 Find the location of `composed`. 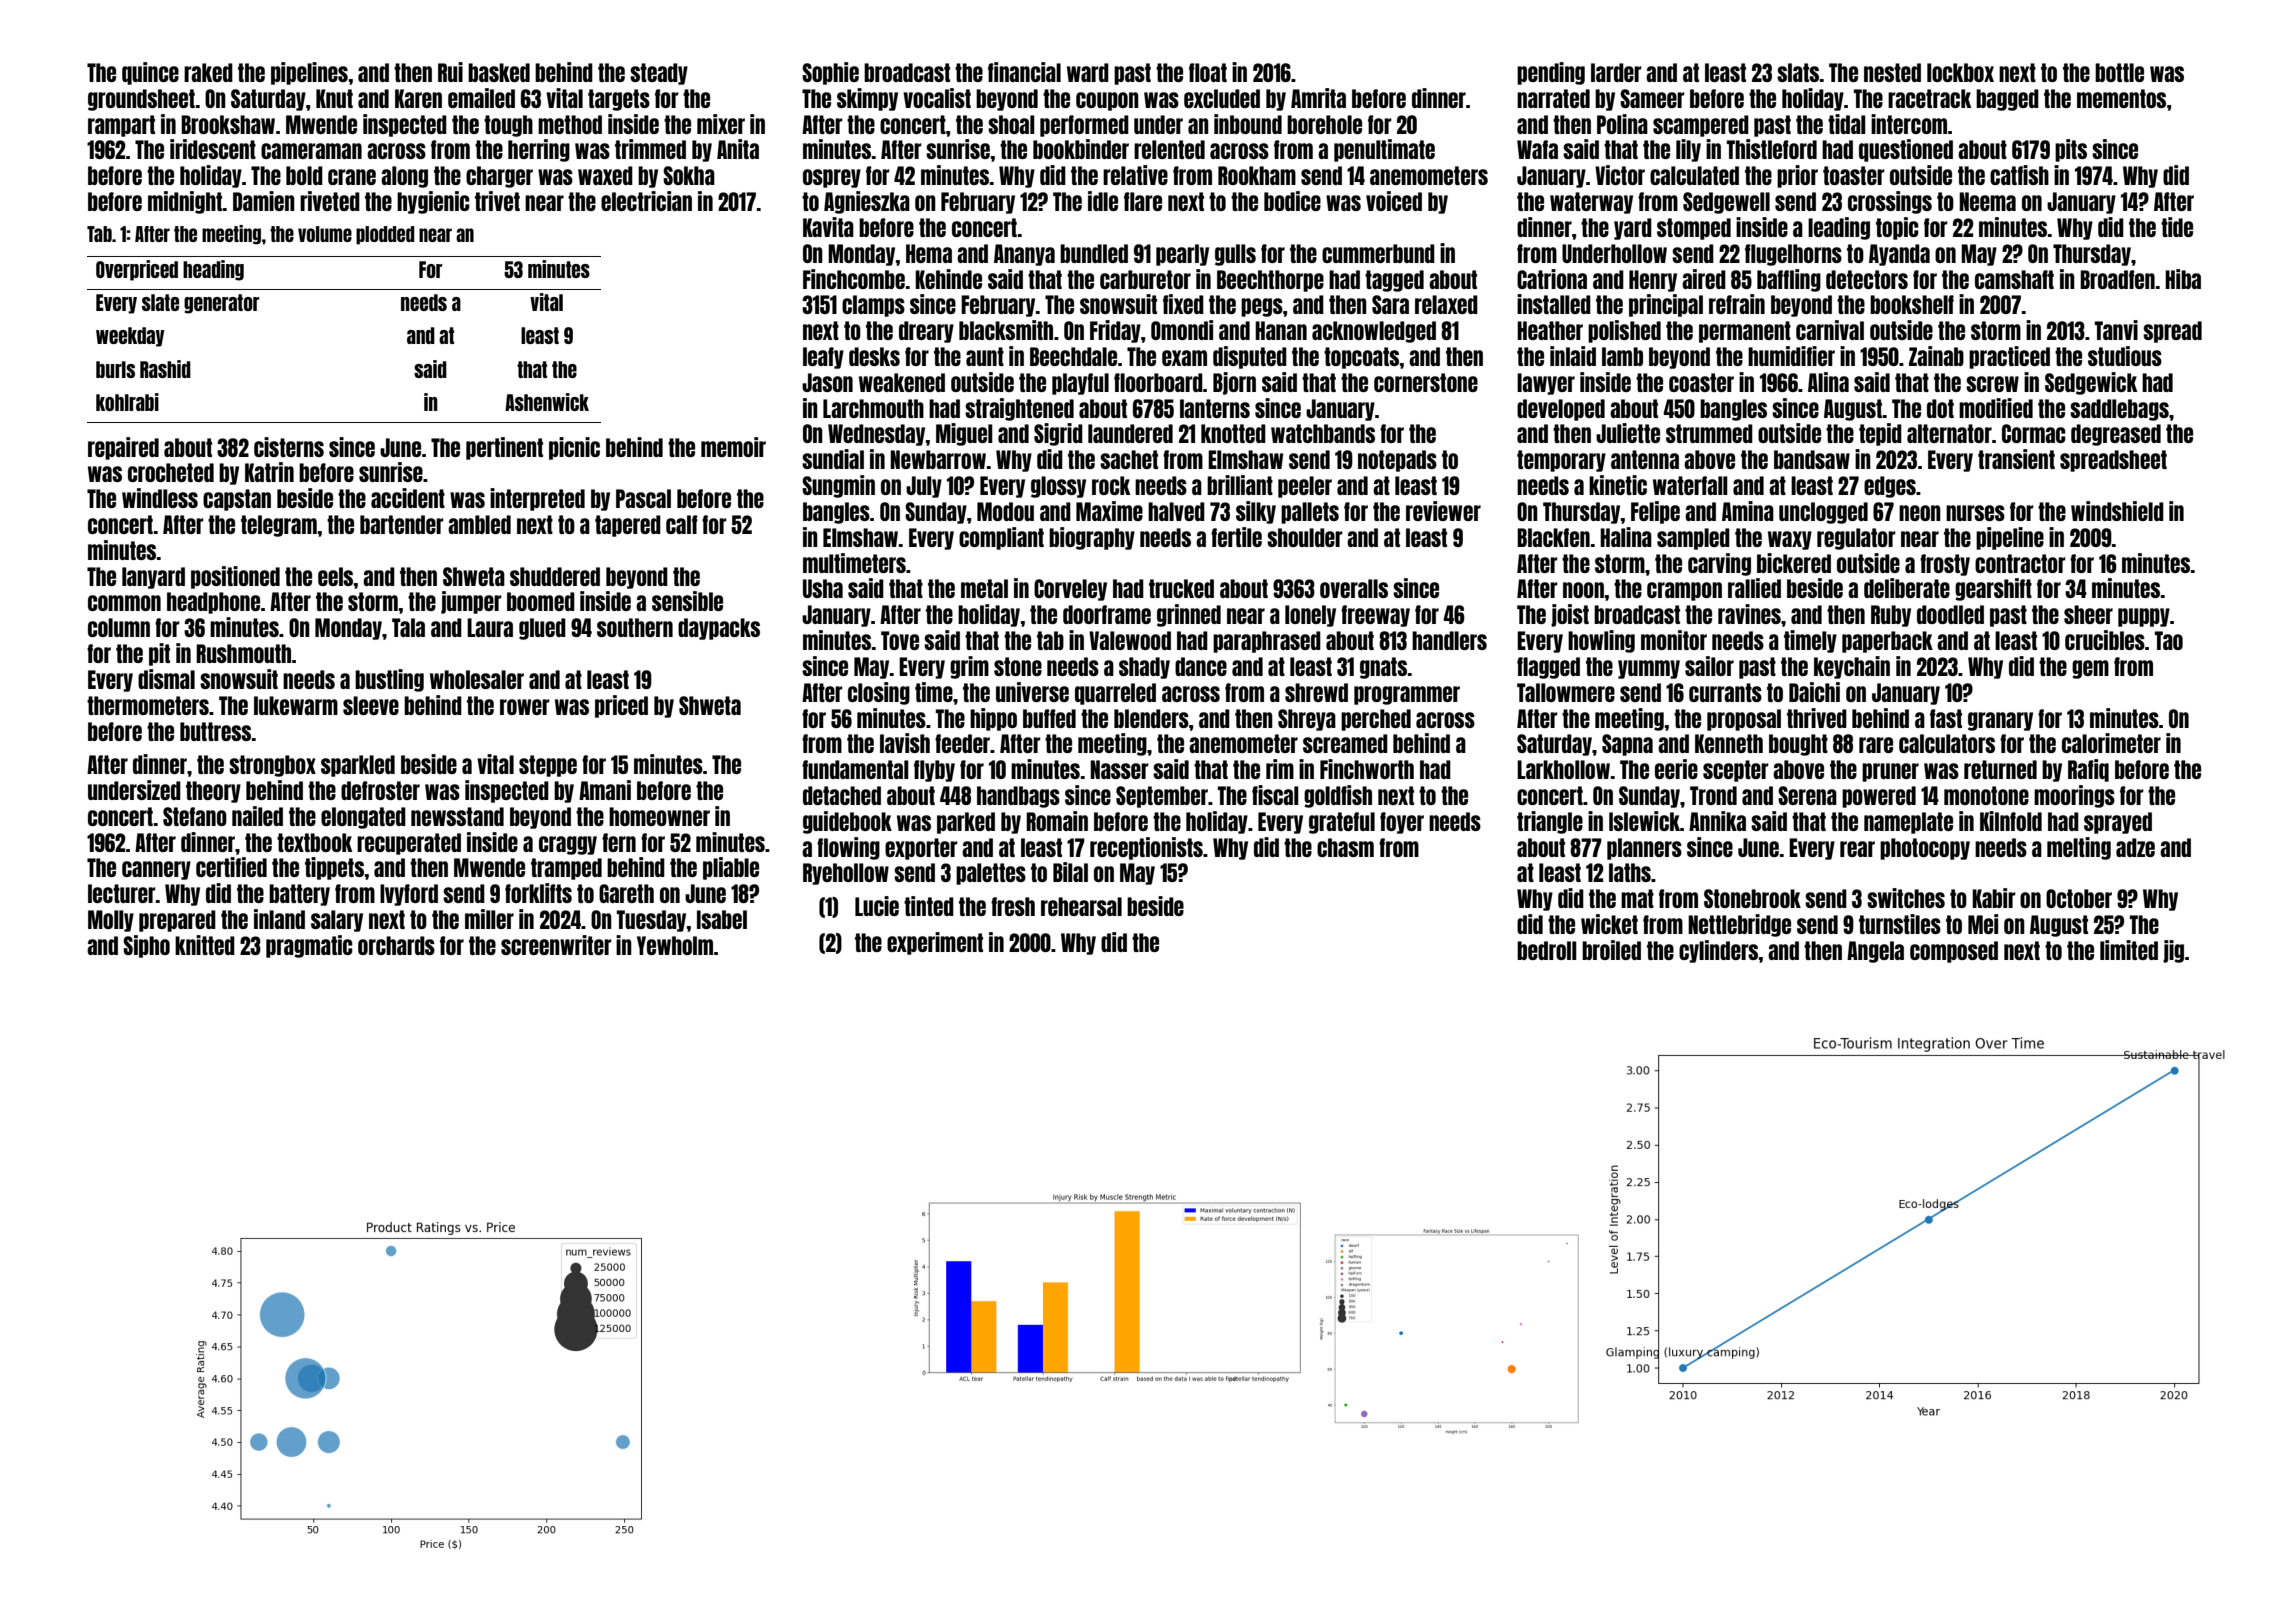

composed is located at coordinates (1954, 952).
